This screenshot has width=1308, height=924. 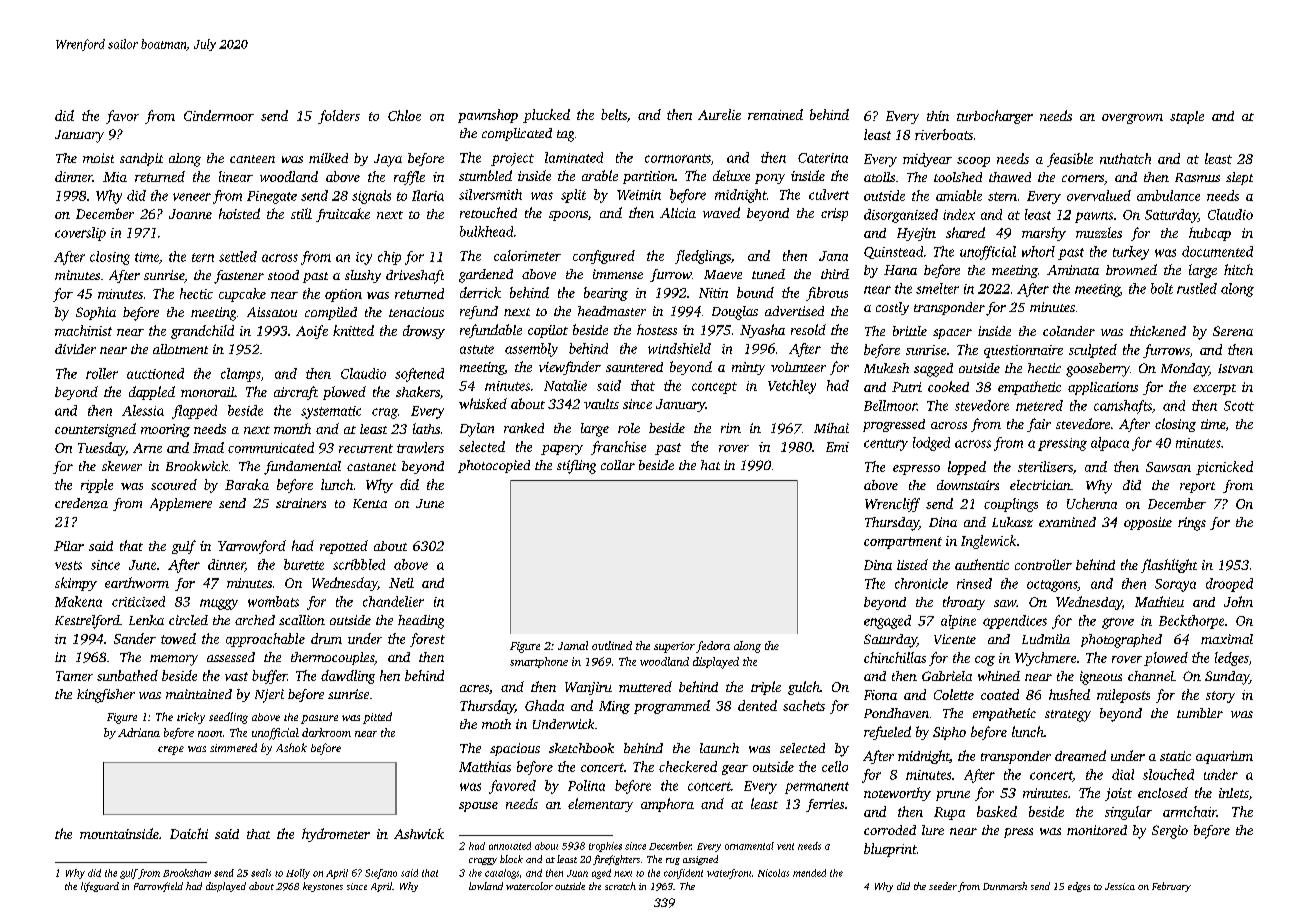 I want to click on wombats, so click(x=273, y=601).
